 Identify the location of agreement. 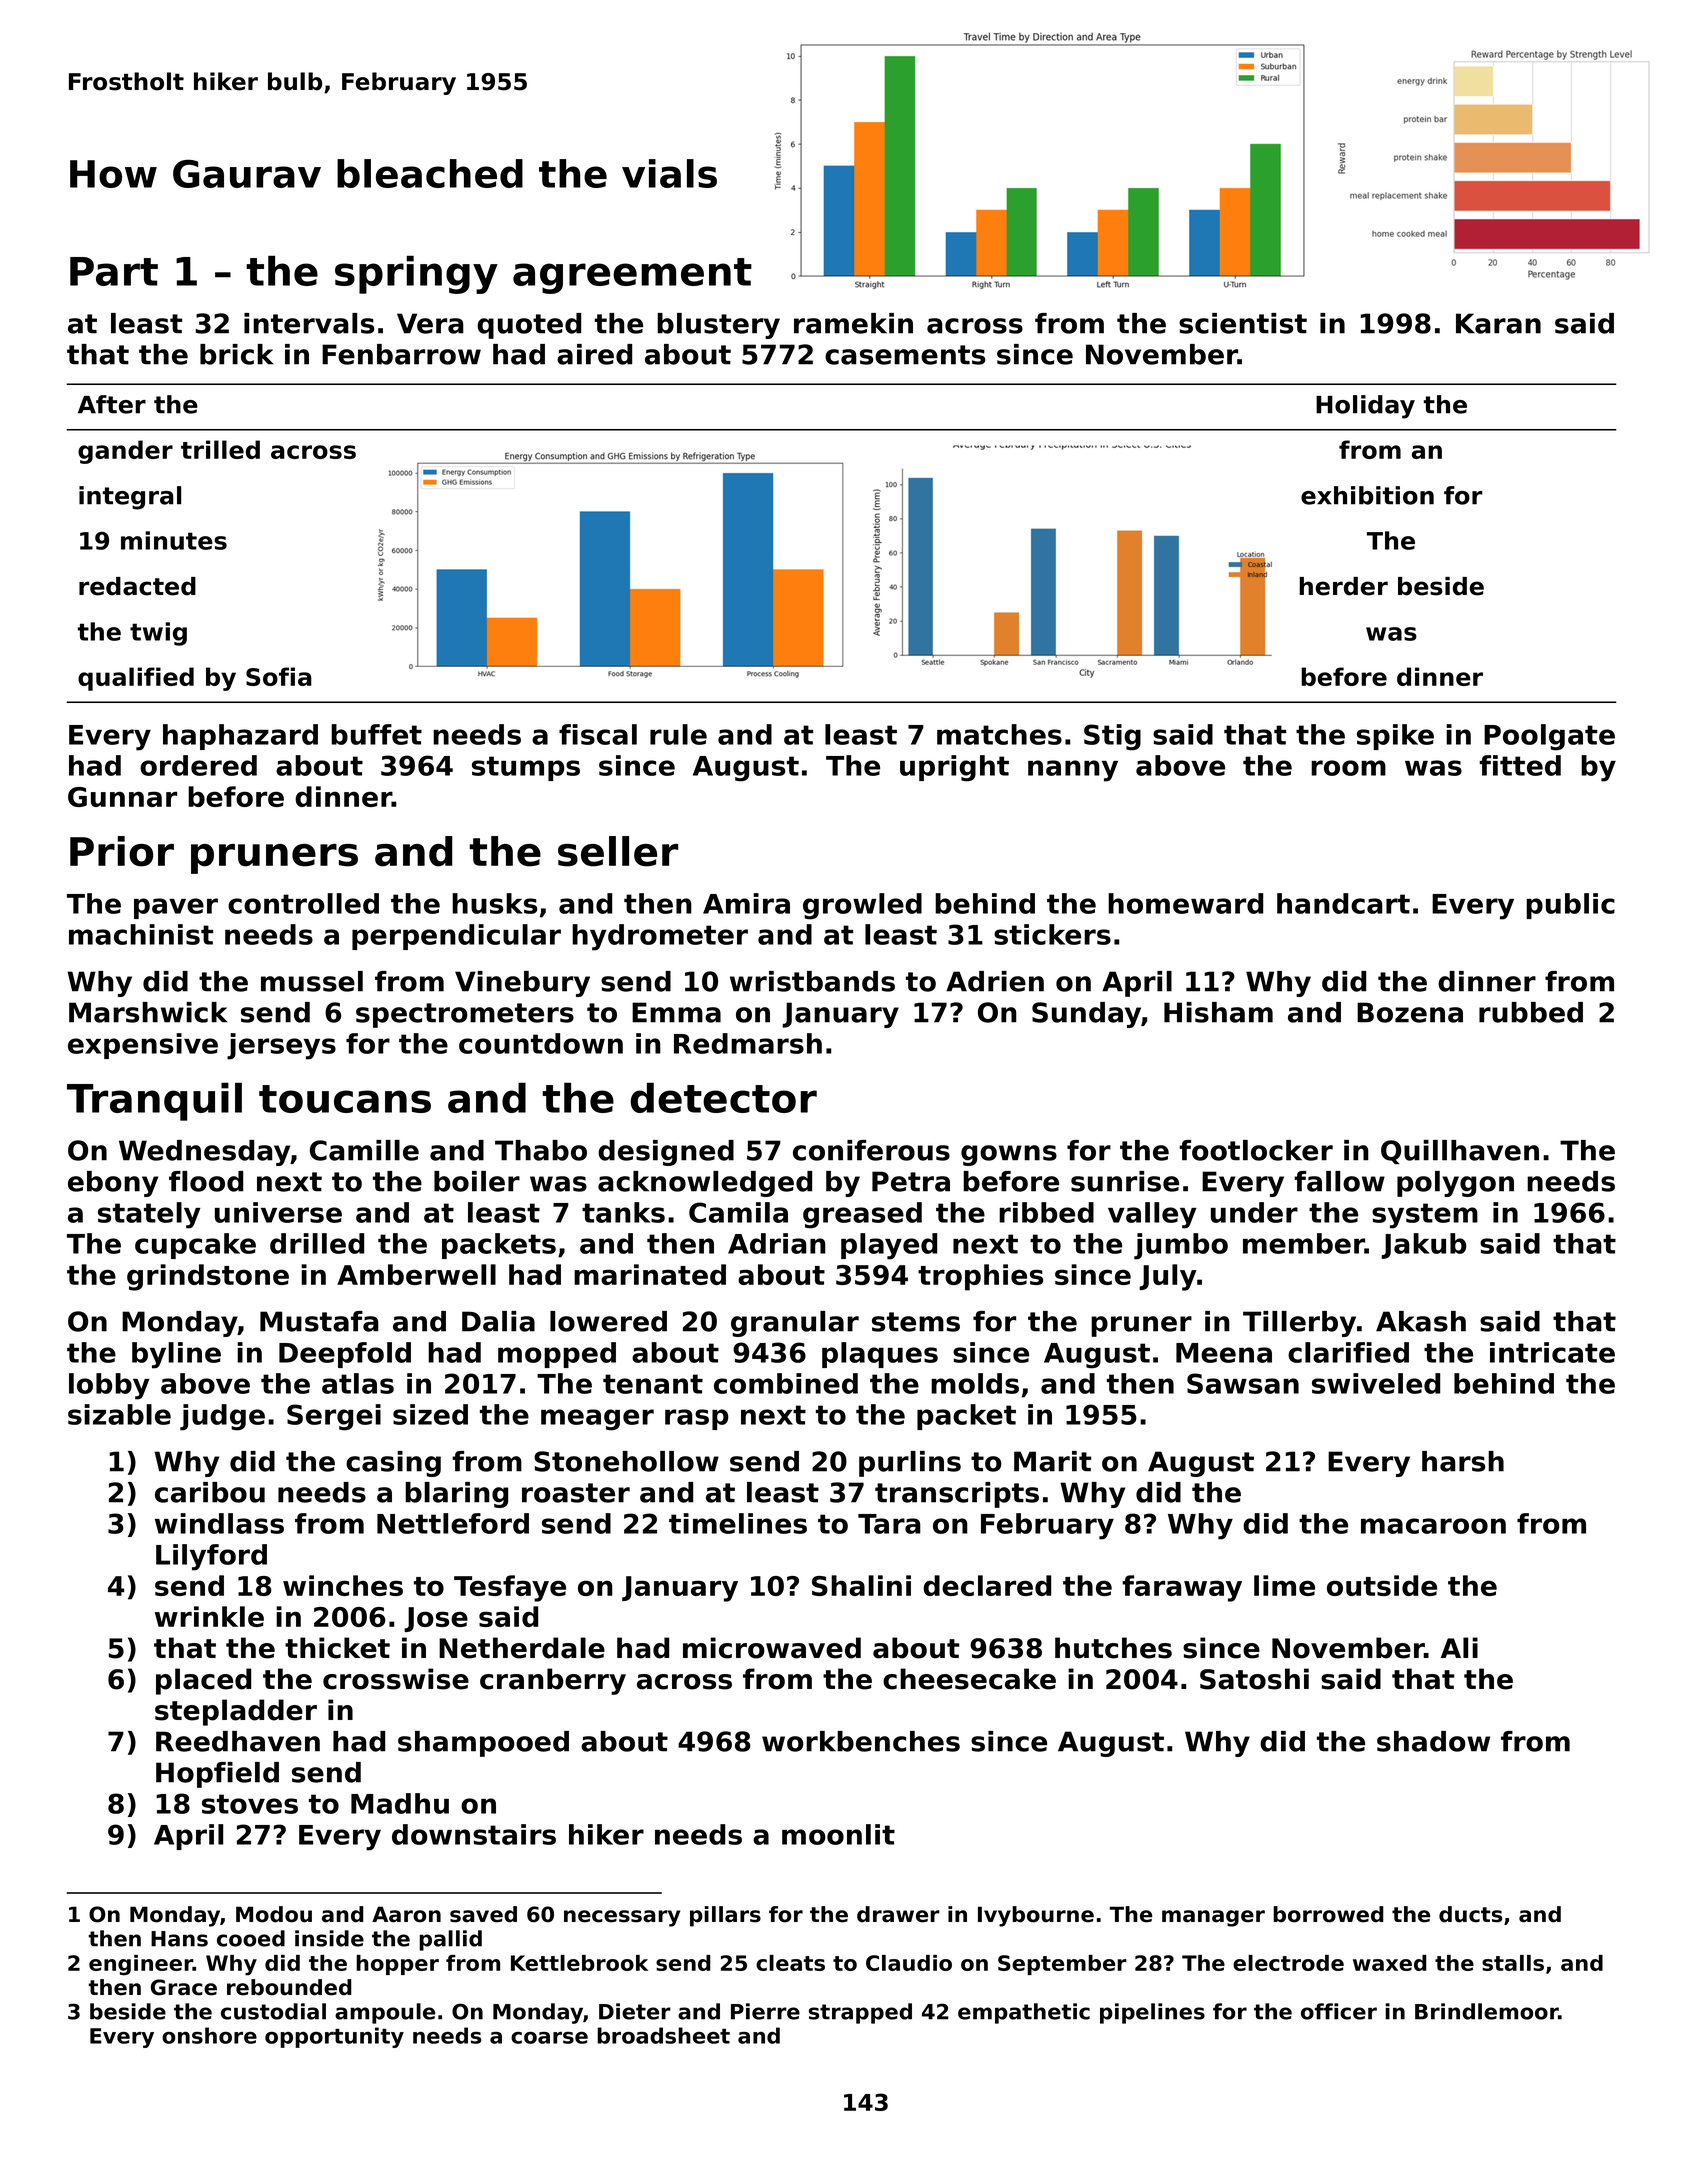
(632, 276).
